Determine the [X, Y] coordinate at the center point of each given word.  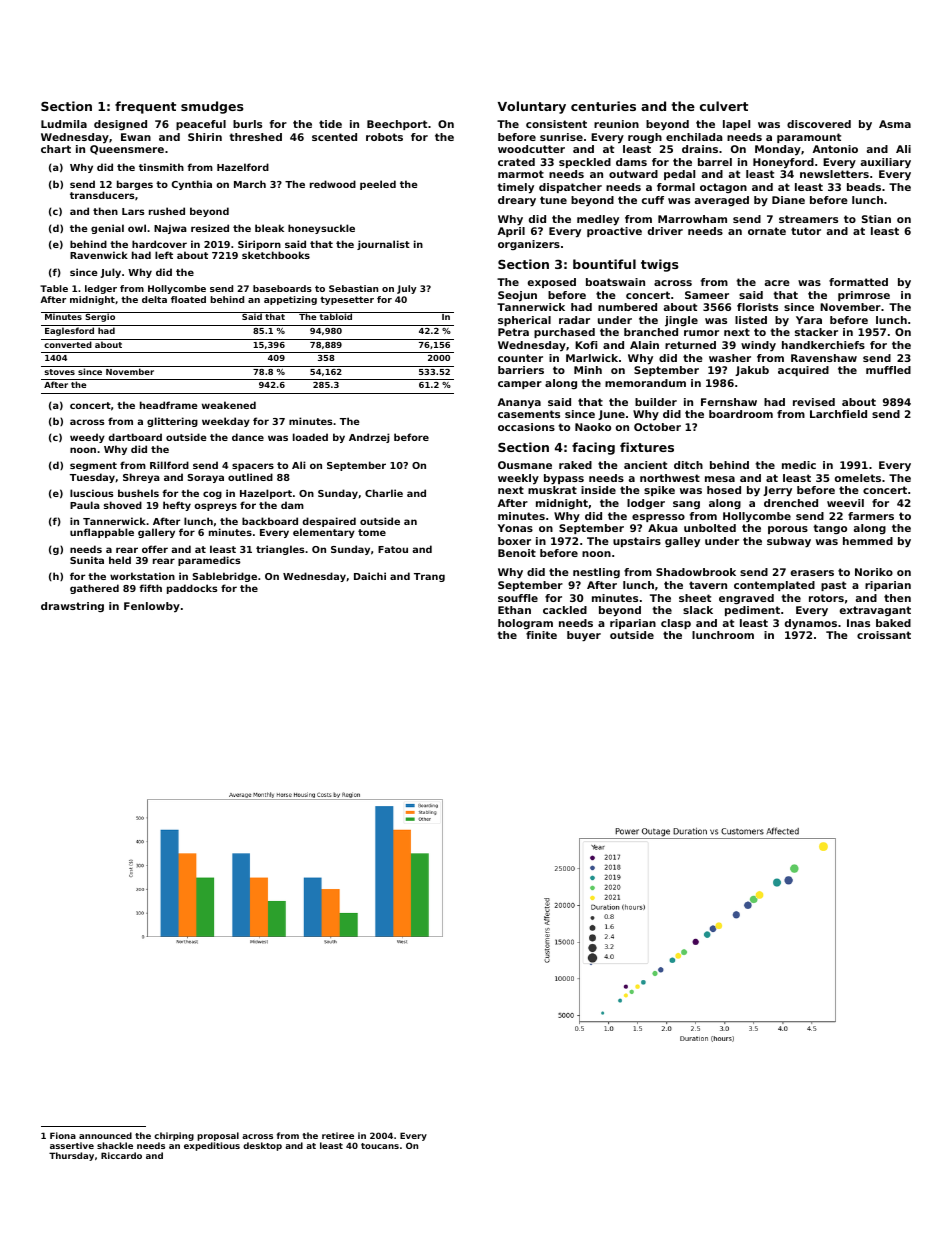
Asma [895, 124]
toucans [380, 1146]
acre [777, 283]
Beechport [397, 125]
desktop [262, 1146]
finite [541, 635]
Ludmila [64, 124]
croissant [884, 635]
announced [105, 1135]
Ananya [519, 403]
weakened [229, 405]
